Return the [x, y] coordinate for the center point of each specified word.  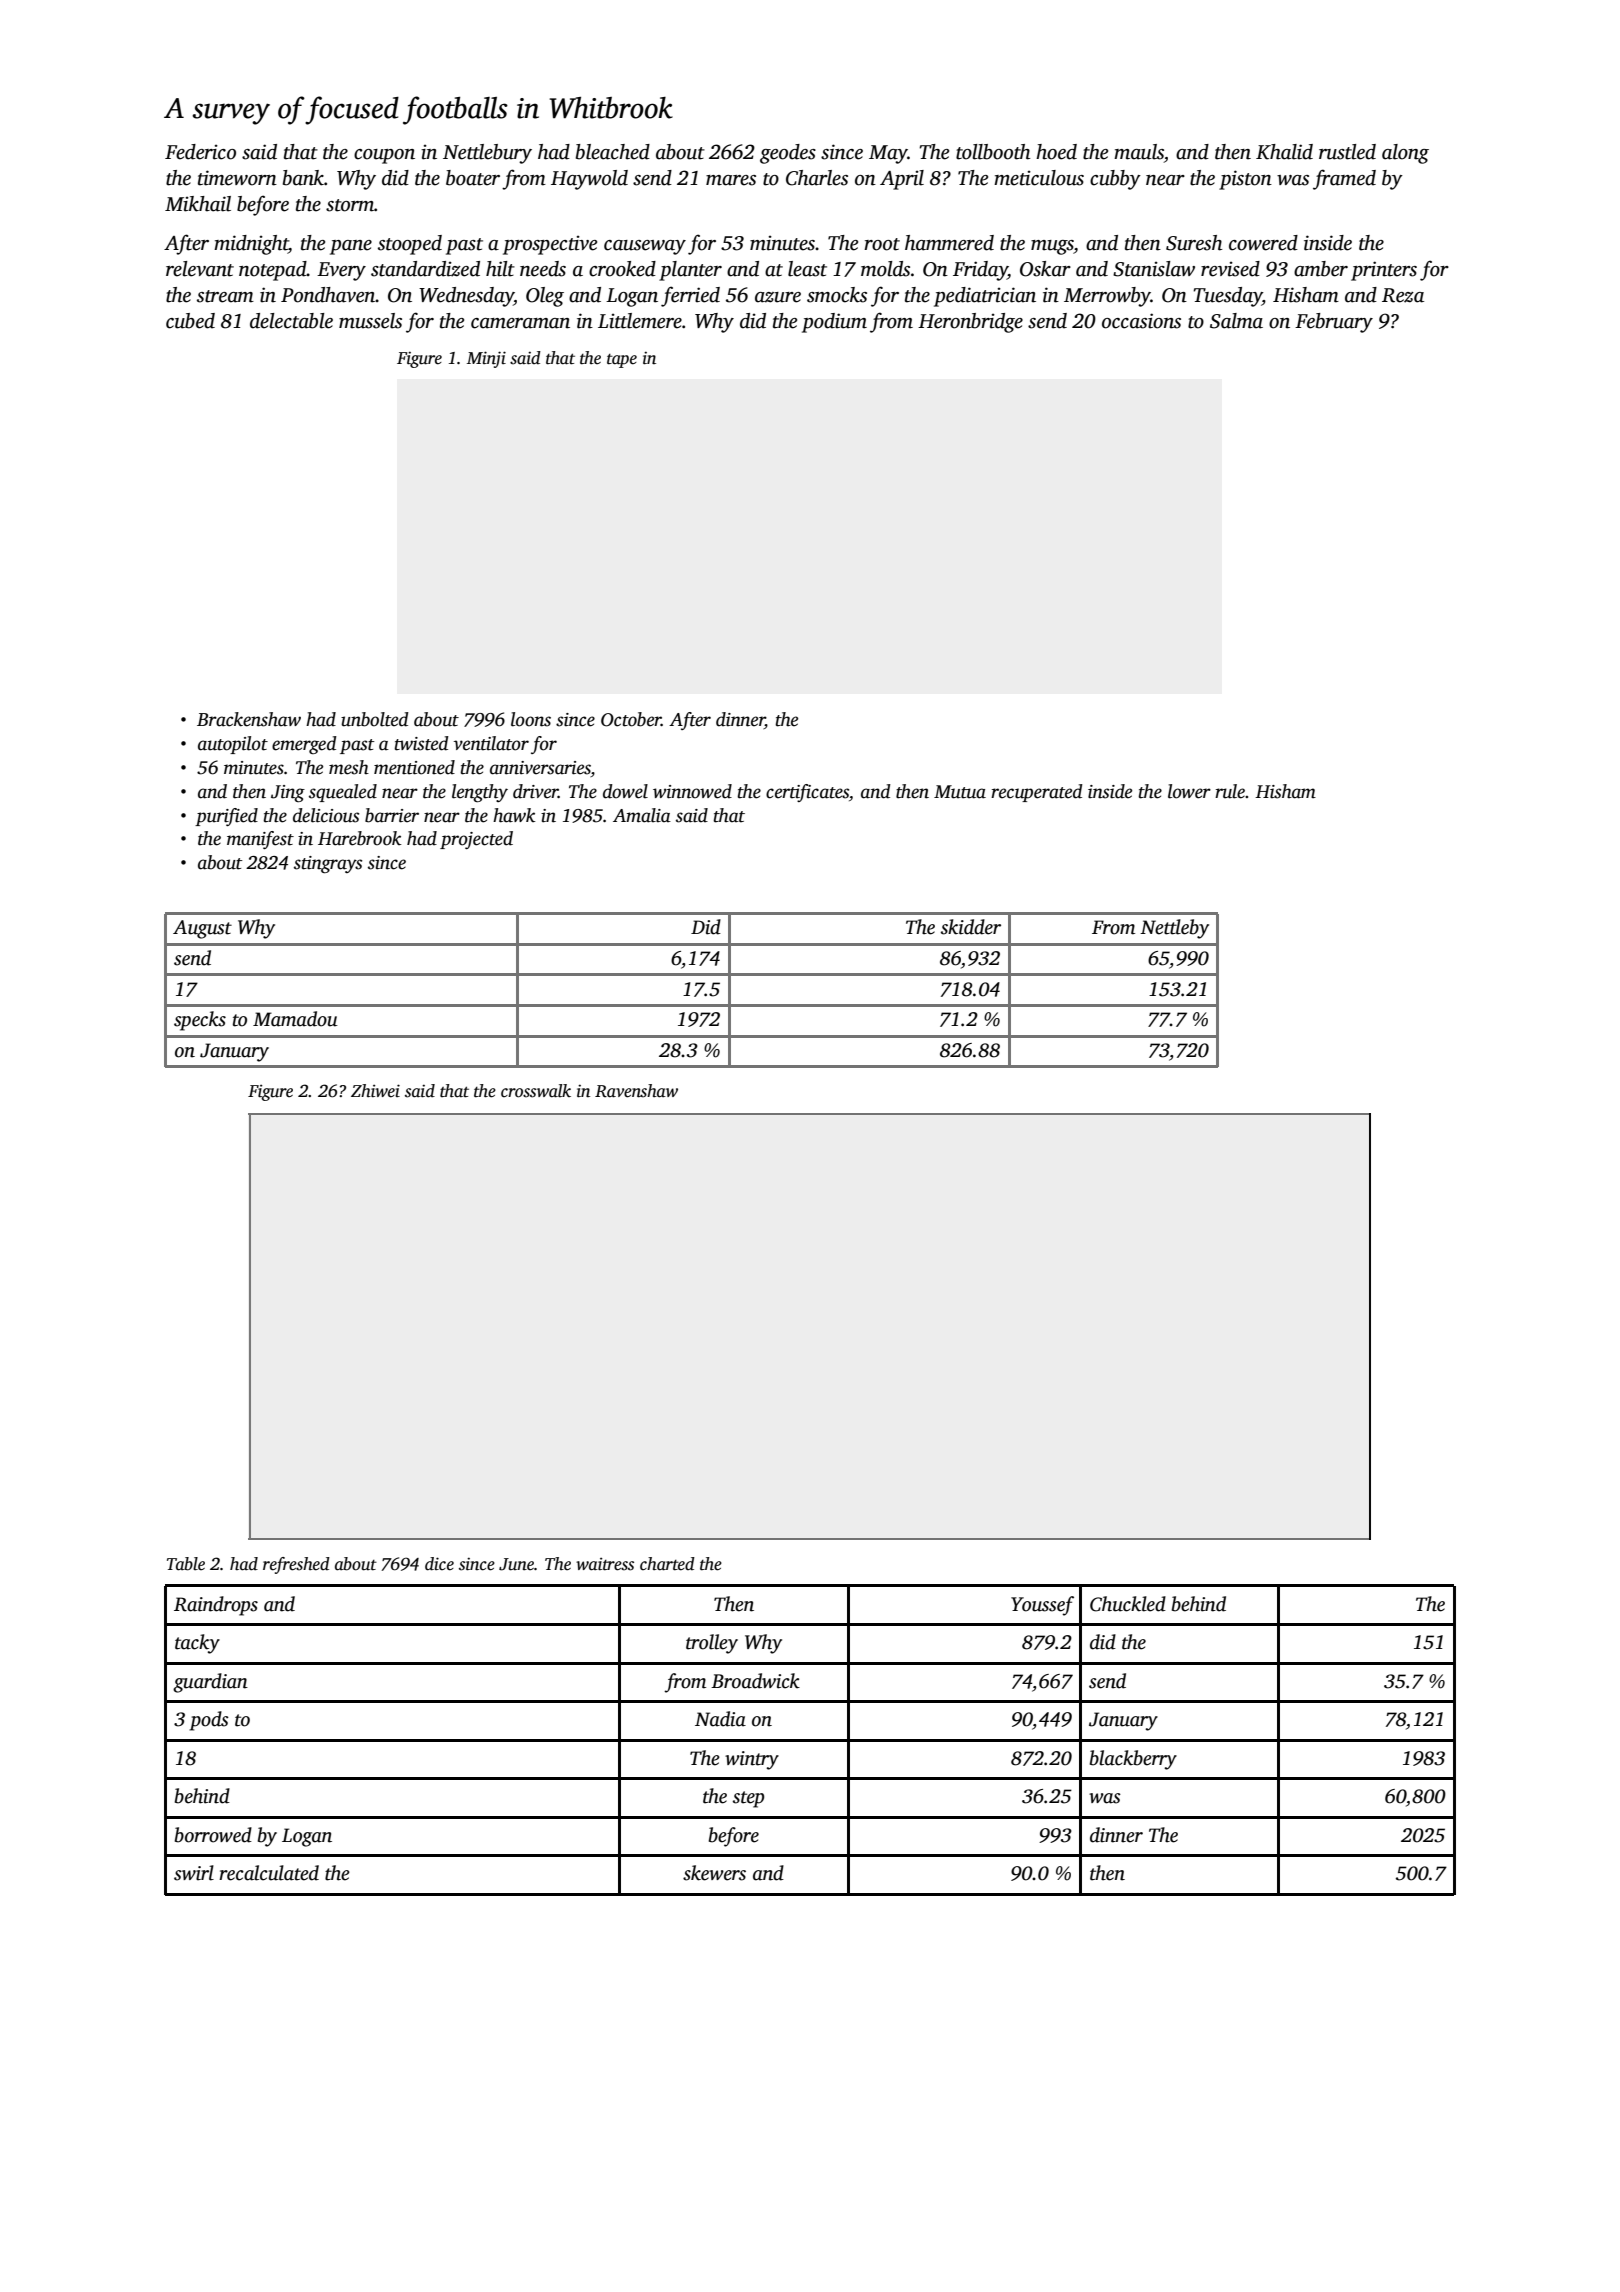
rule [1230, 791]
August [202, 929]
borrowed [213, 1835]
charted [667, 1564]
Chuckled [1128, 1604]
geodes [788, 154]
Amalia [642, 815]
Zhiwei [375, 1091]
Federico [200, 152]
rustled [1347, 152]
